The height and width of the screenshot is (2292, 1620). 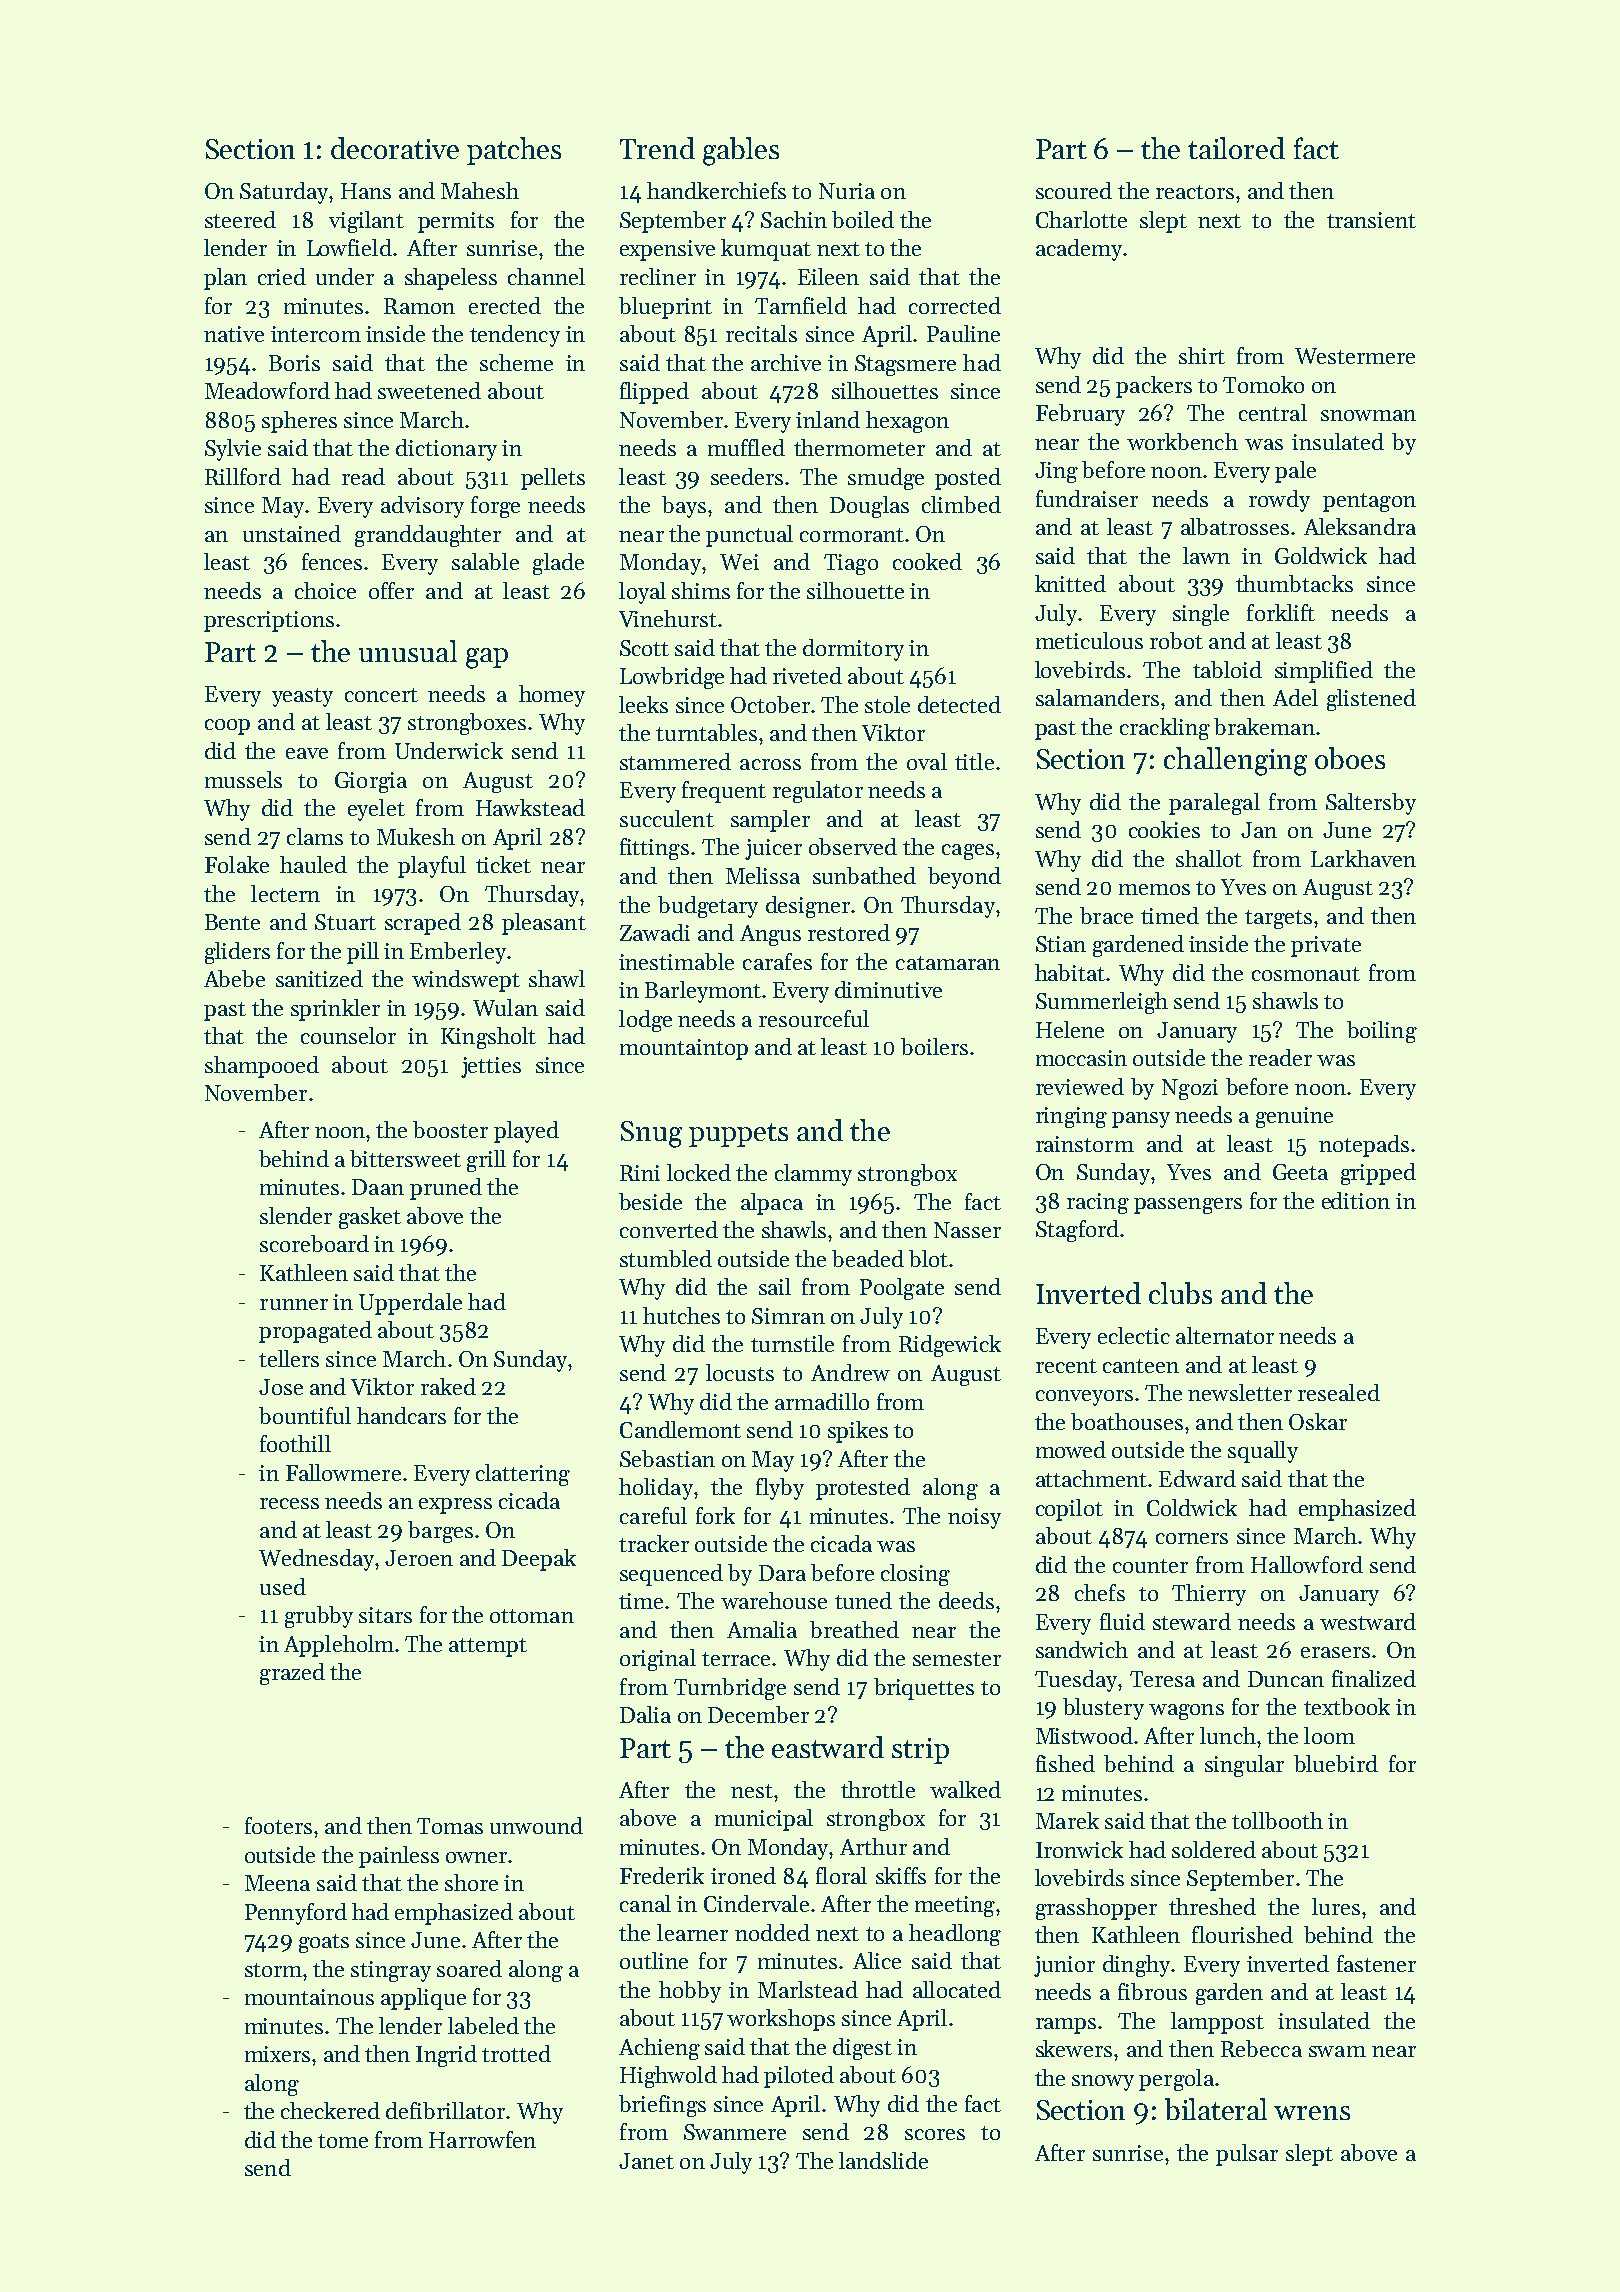 I want to click on flyby, so click(x=780, y=1489).
